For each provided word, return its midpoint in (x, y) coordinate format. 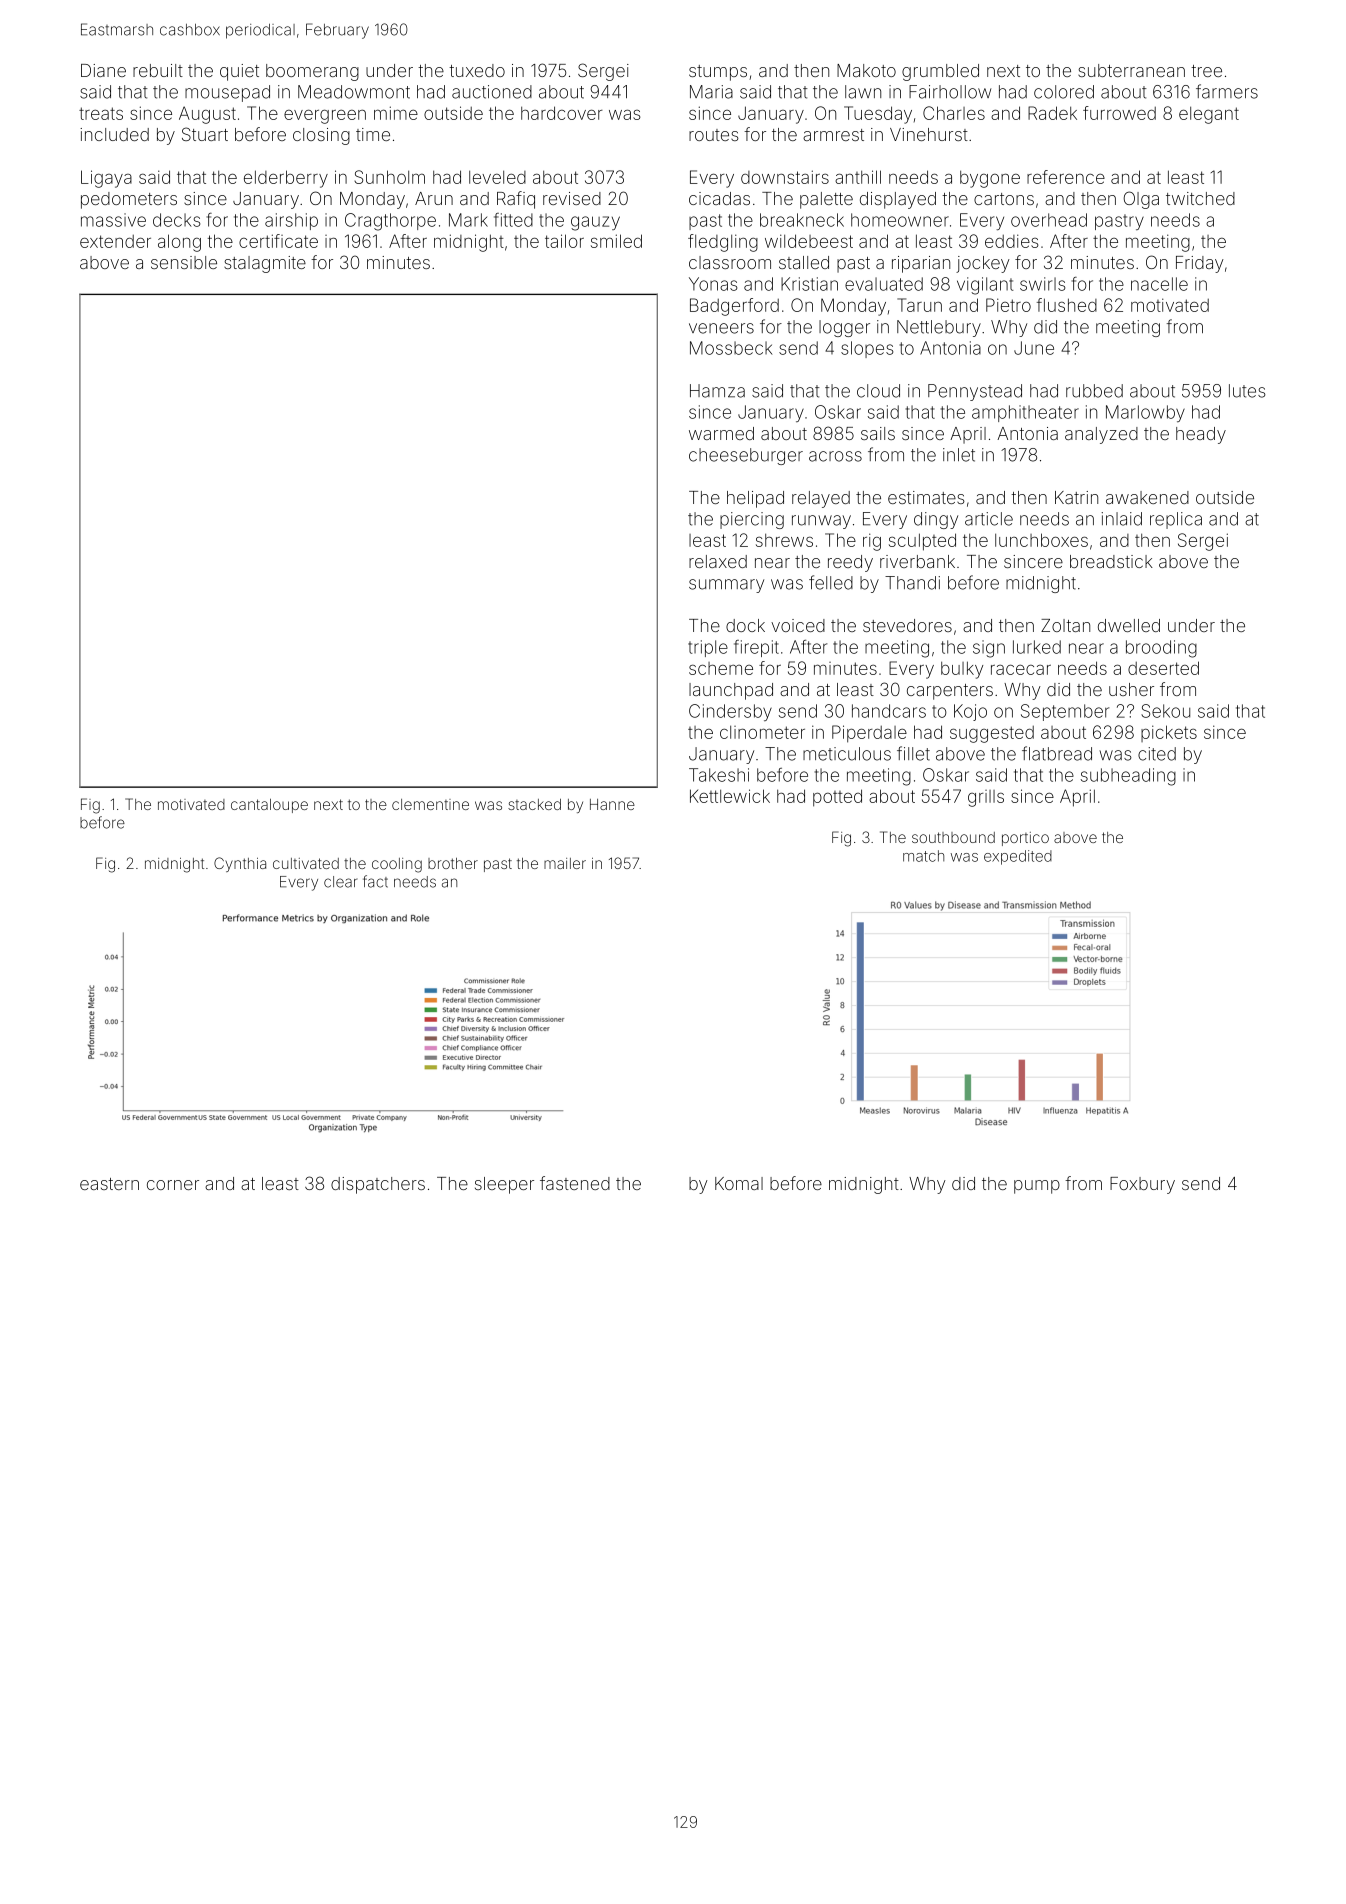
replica (1176, 520)
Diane (103, 70)
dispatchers (378, 1185)
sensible (184, 262)
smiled (616, 241)
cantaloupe (269, 806)
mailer (565, 863)
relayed (821, 499)
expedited (1018, 857)
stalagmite (265, 264)
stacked (534, 804)
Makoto (866, 70)
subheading (1128, 777)
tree (1206, 71)
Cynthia (240, 864)
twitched (1200, 198)
